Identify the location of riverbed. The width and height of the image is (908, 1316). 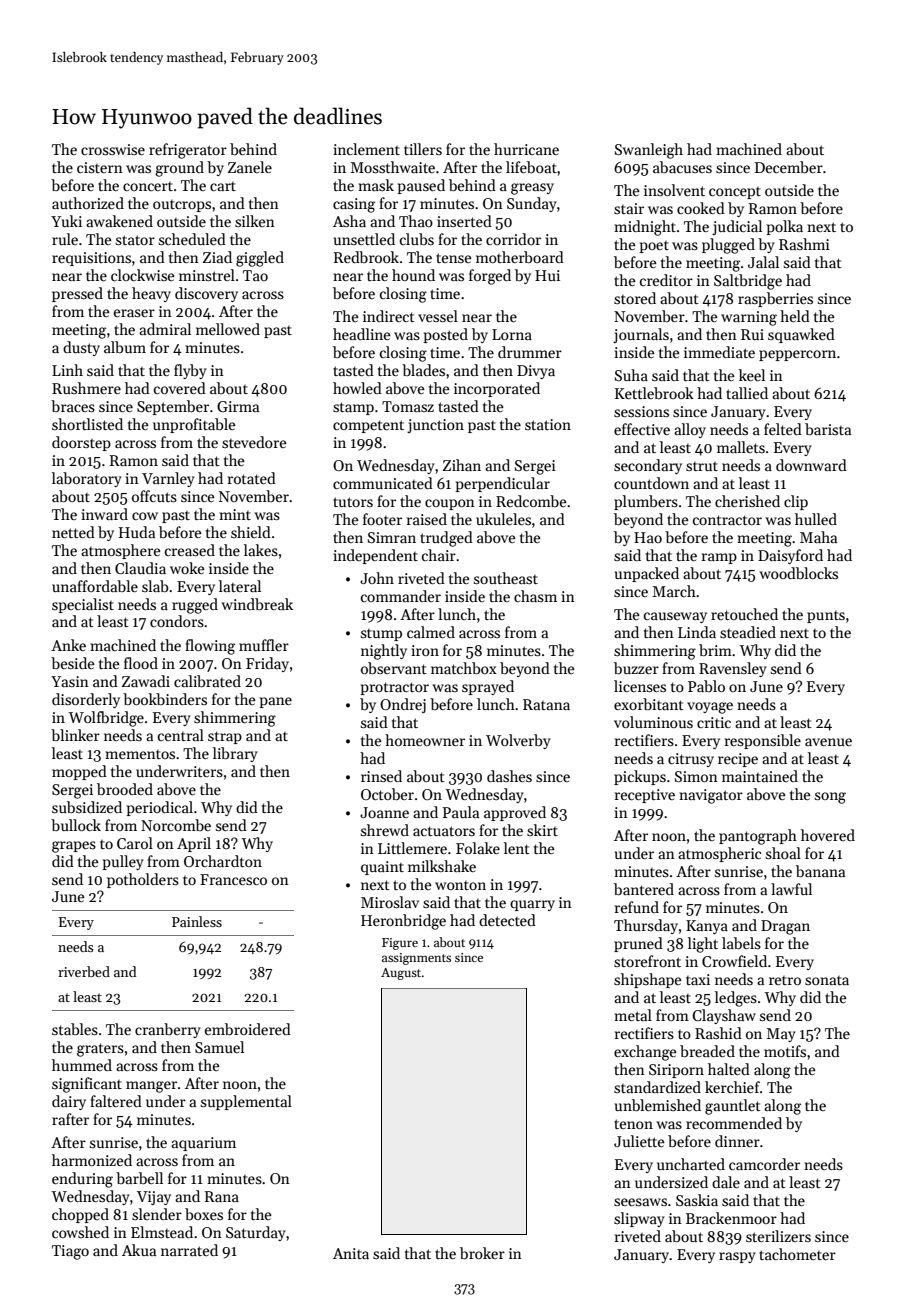
(84, 971).
